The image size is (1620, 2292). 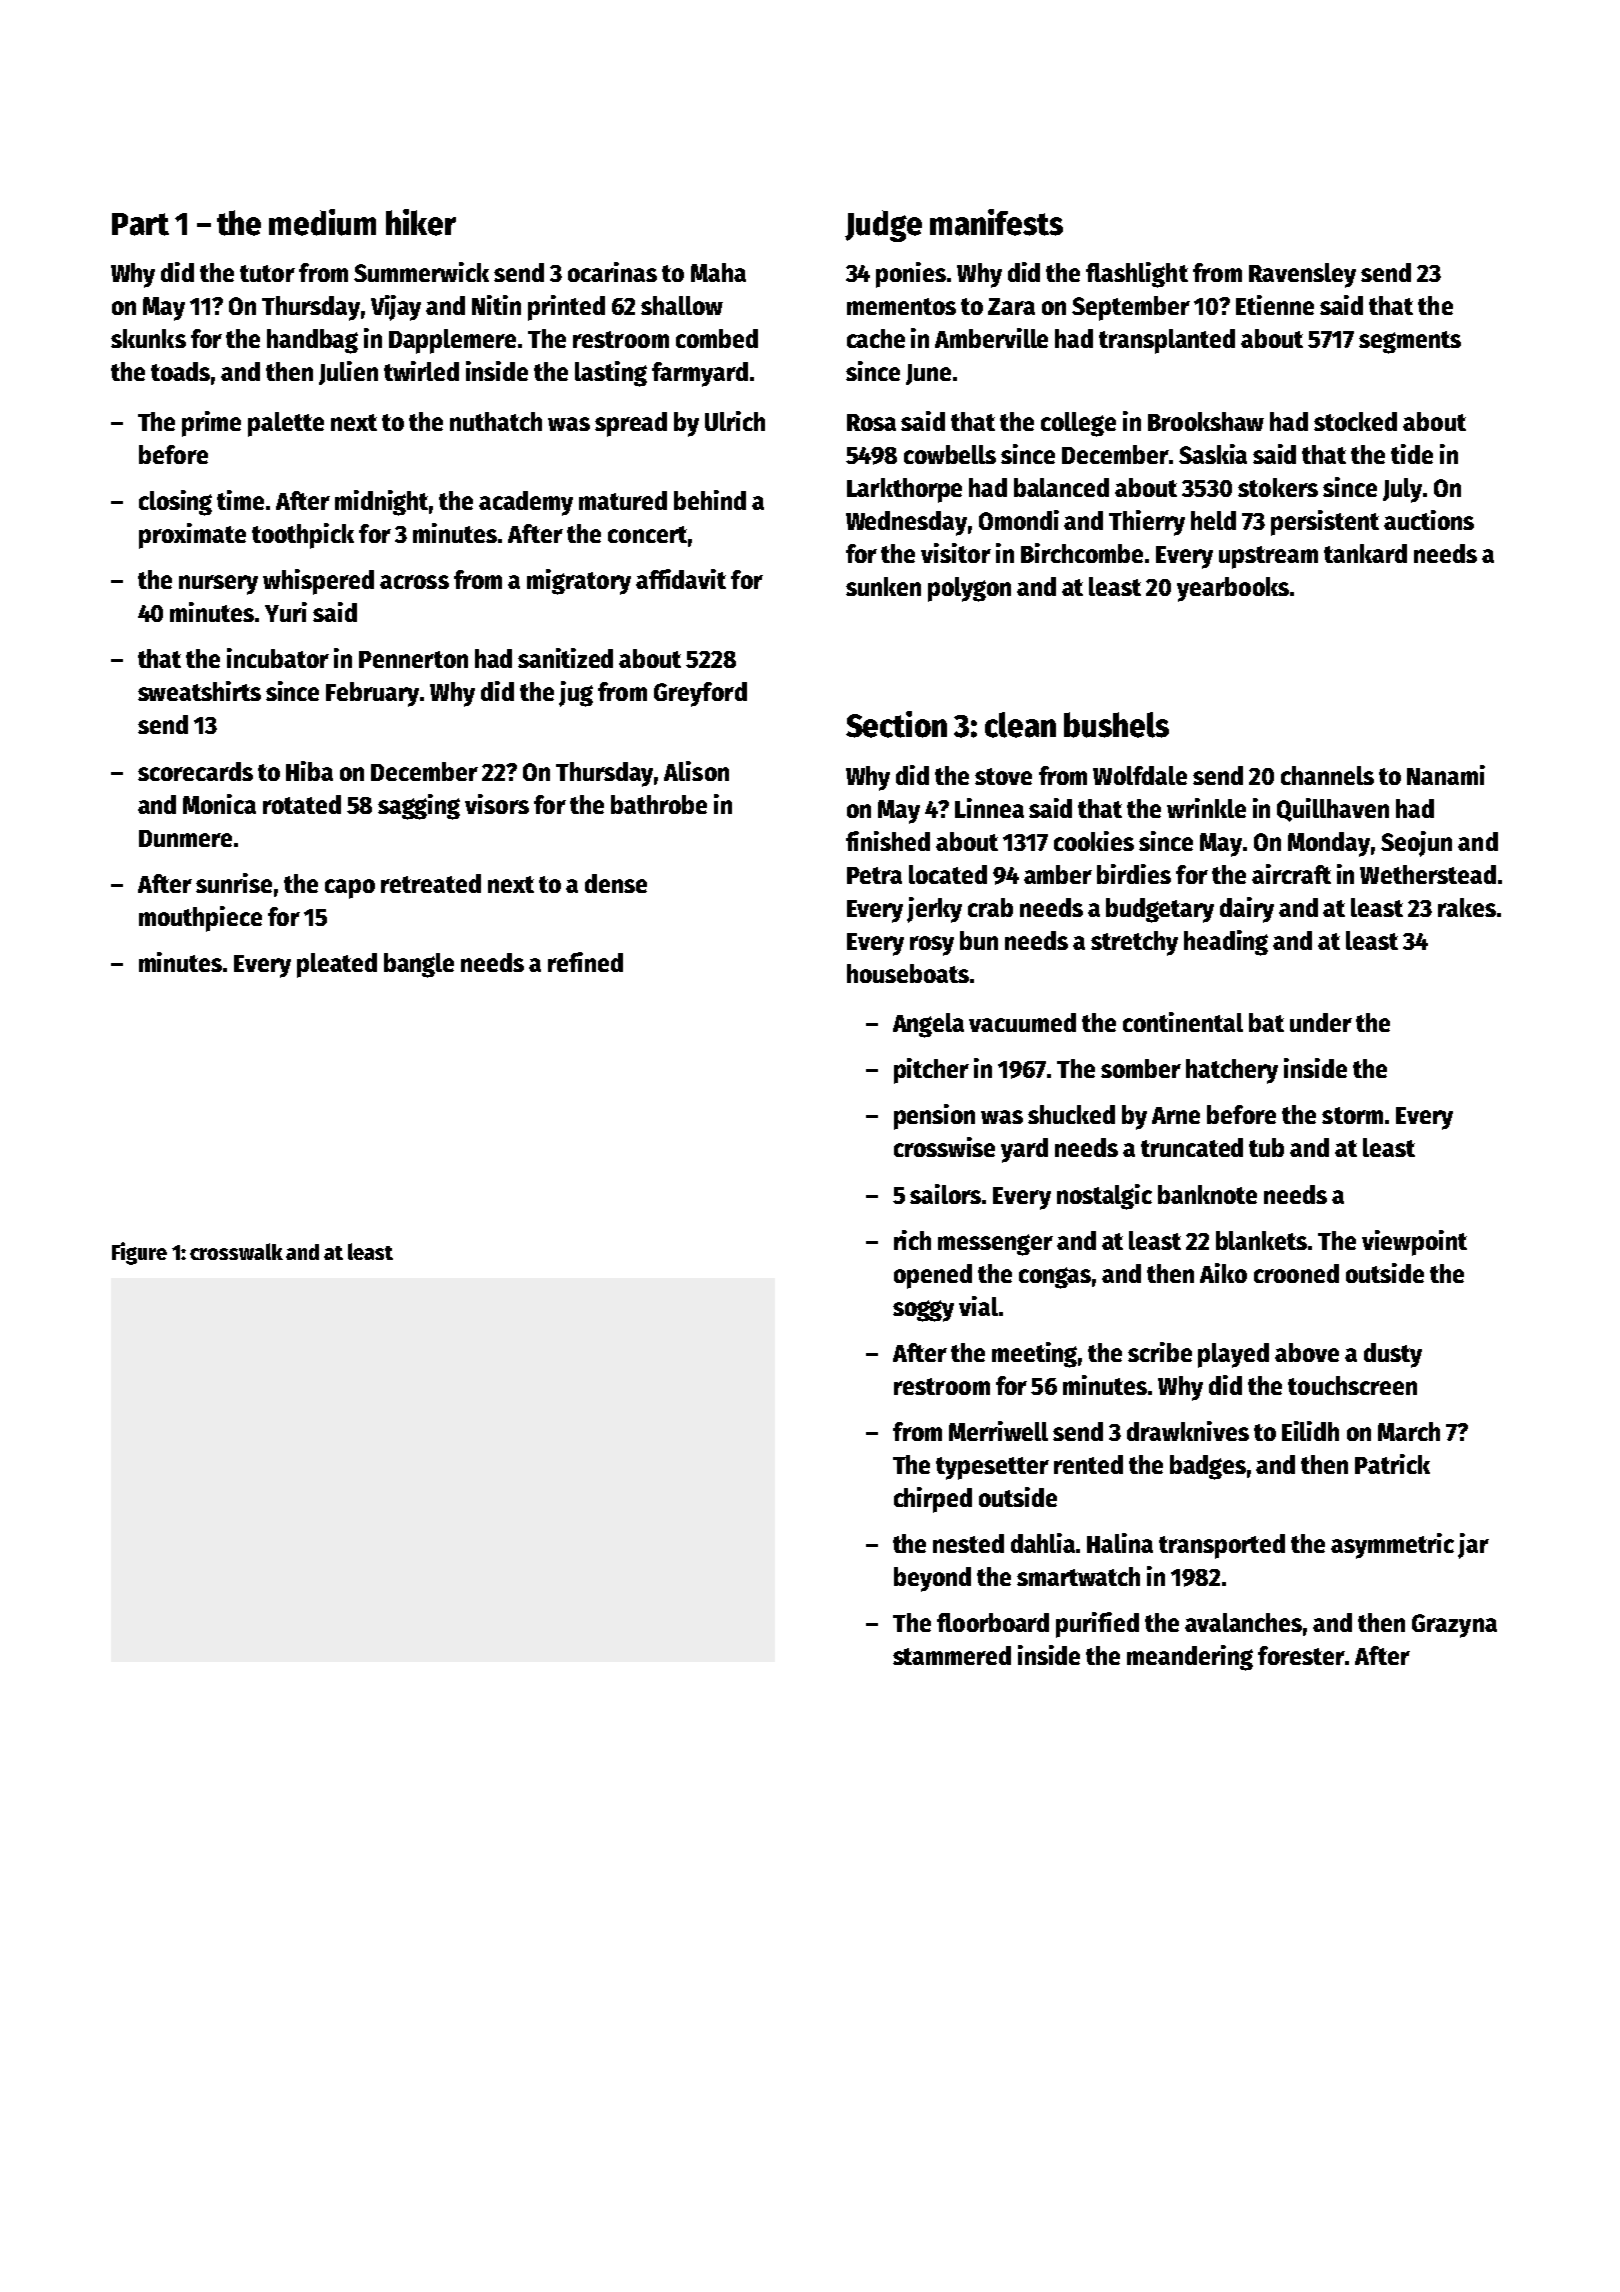 What do you see at coordinates (952, 1655) in the screenshot?
I see `stammered` at bounding box center [952, 1655].
